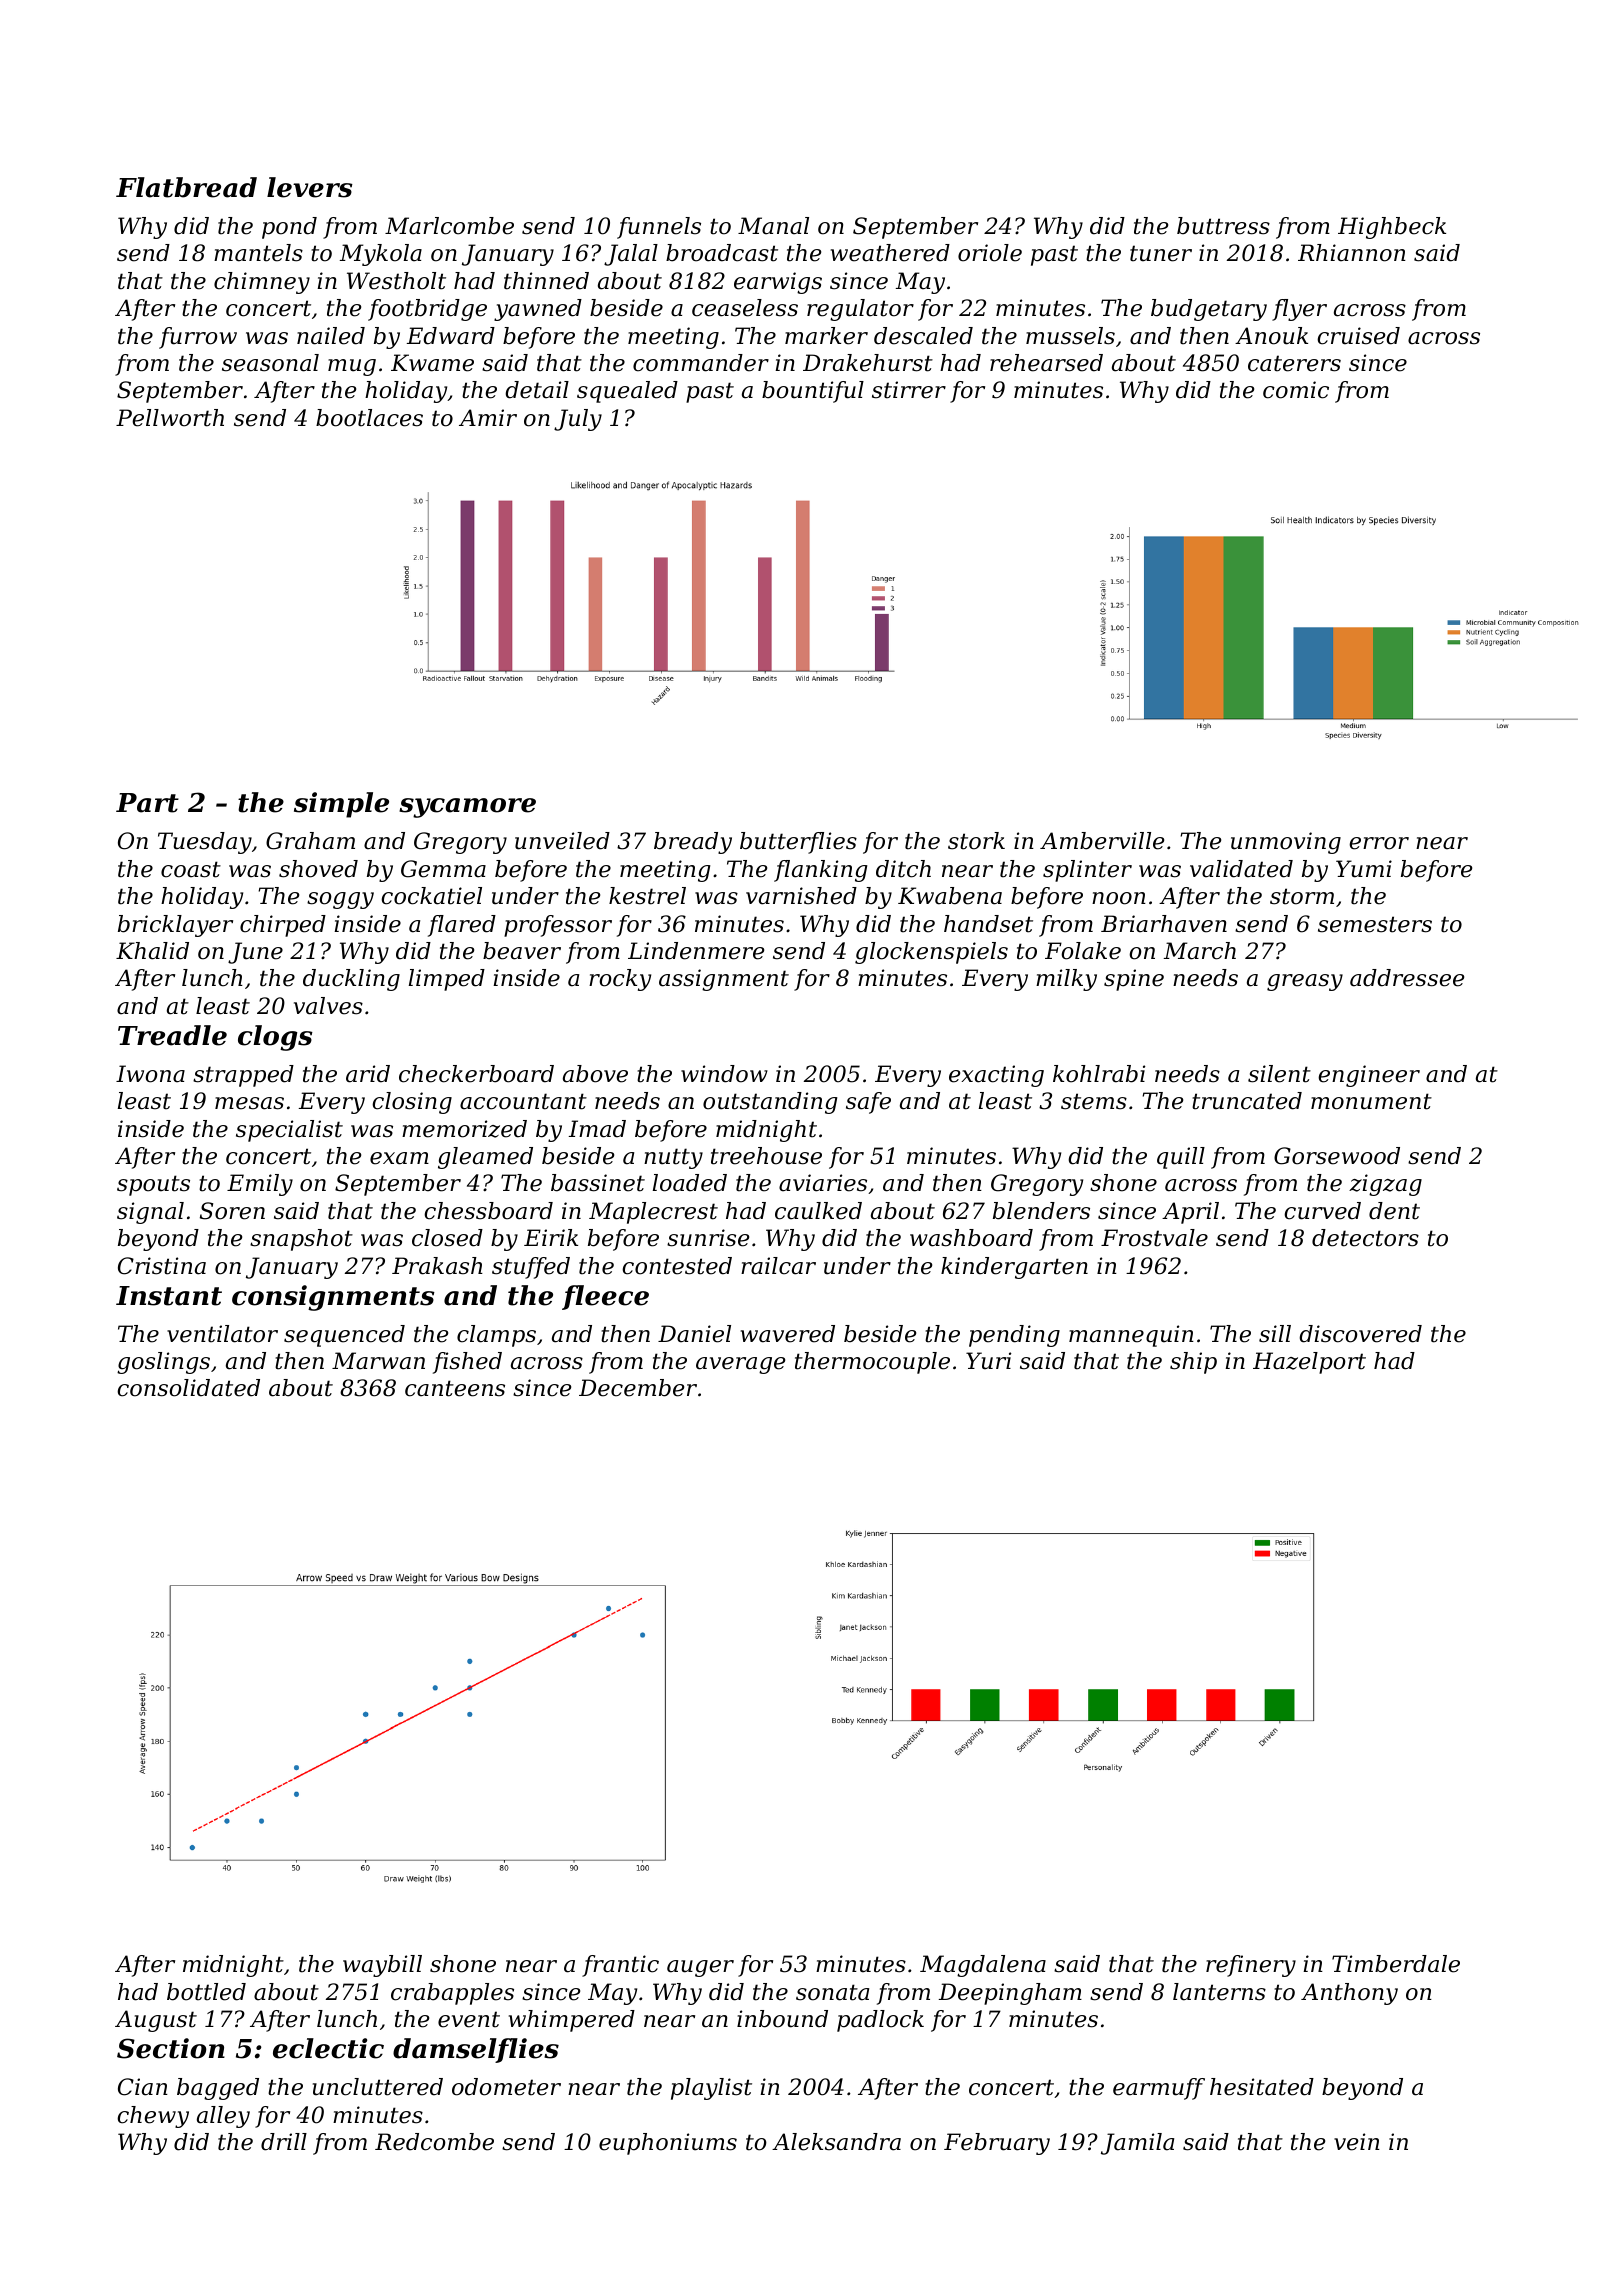 The image size is (1620, 2292). What do you see at coordinates (449, 226) in the screenshot?
I see `Marlcombe` at bounding box center [449, 226].
